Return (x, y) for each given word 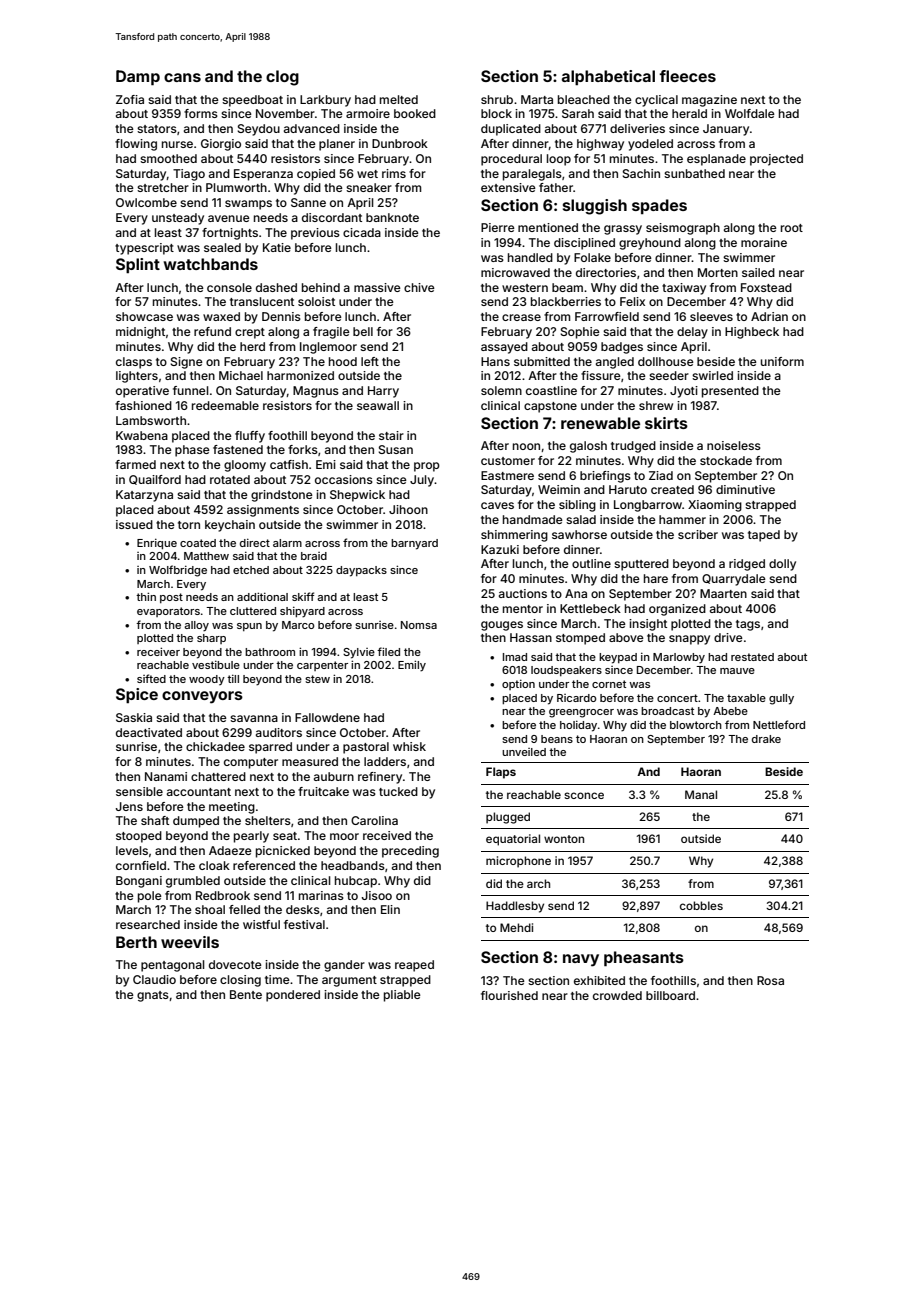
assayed (504, 348)
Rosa (770, 980)
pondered (293, 996)
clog (282, 78)
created (672, 489)
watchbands (211, 264)
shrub (497, 99)
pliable (402, 996)
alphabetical (608, 77)
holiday (578, 726)
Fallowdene (327, 717)
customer (508, 461)
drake (766, 739)
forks (303, 449)
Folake (592, 257)
